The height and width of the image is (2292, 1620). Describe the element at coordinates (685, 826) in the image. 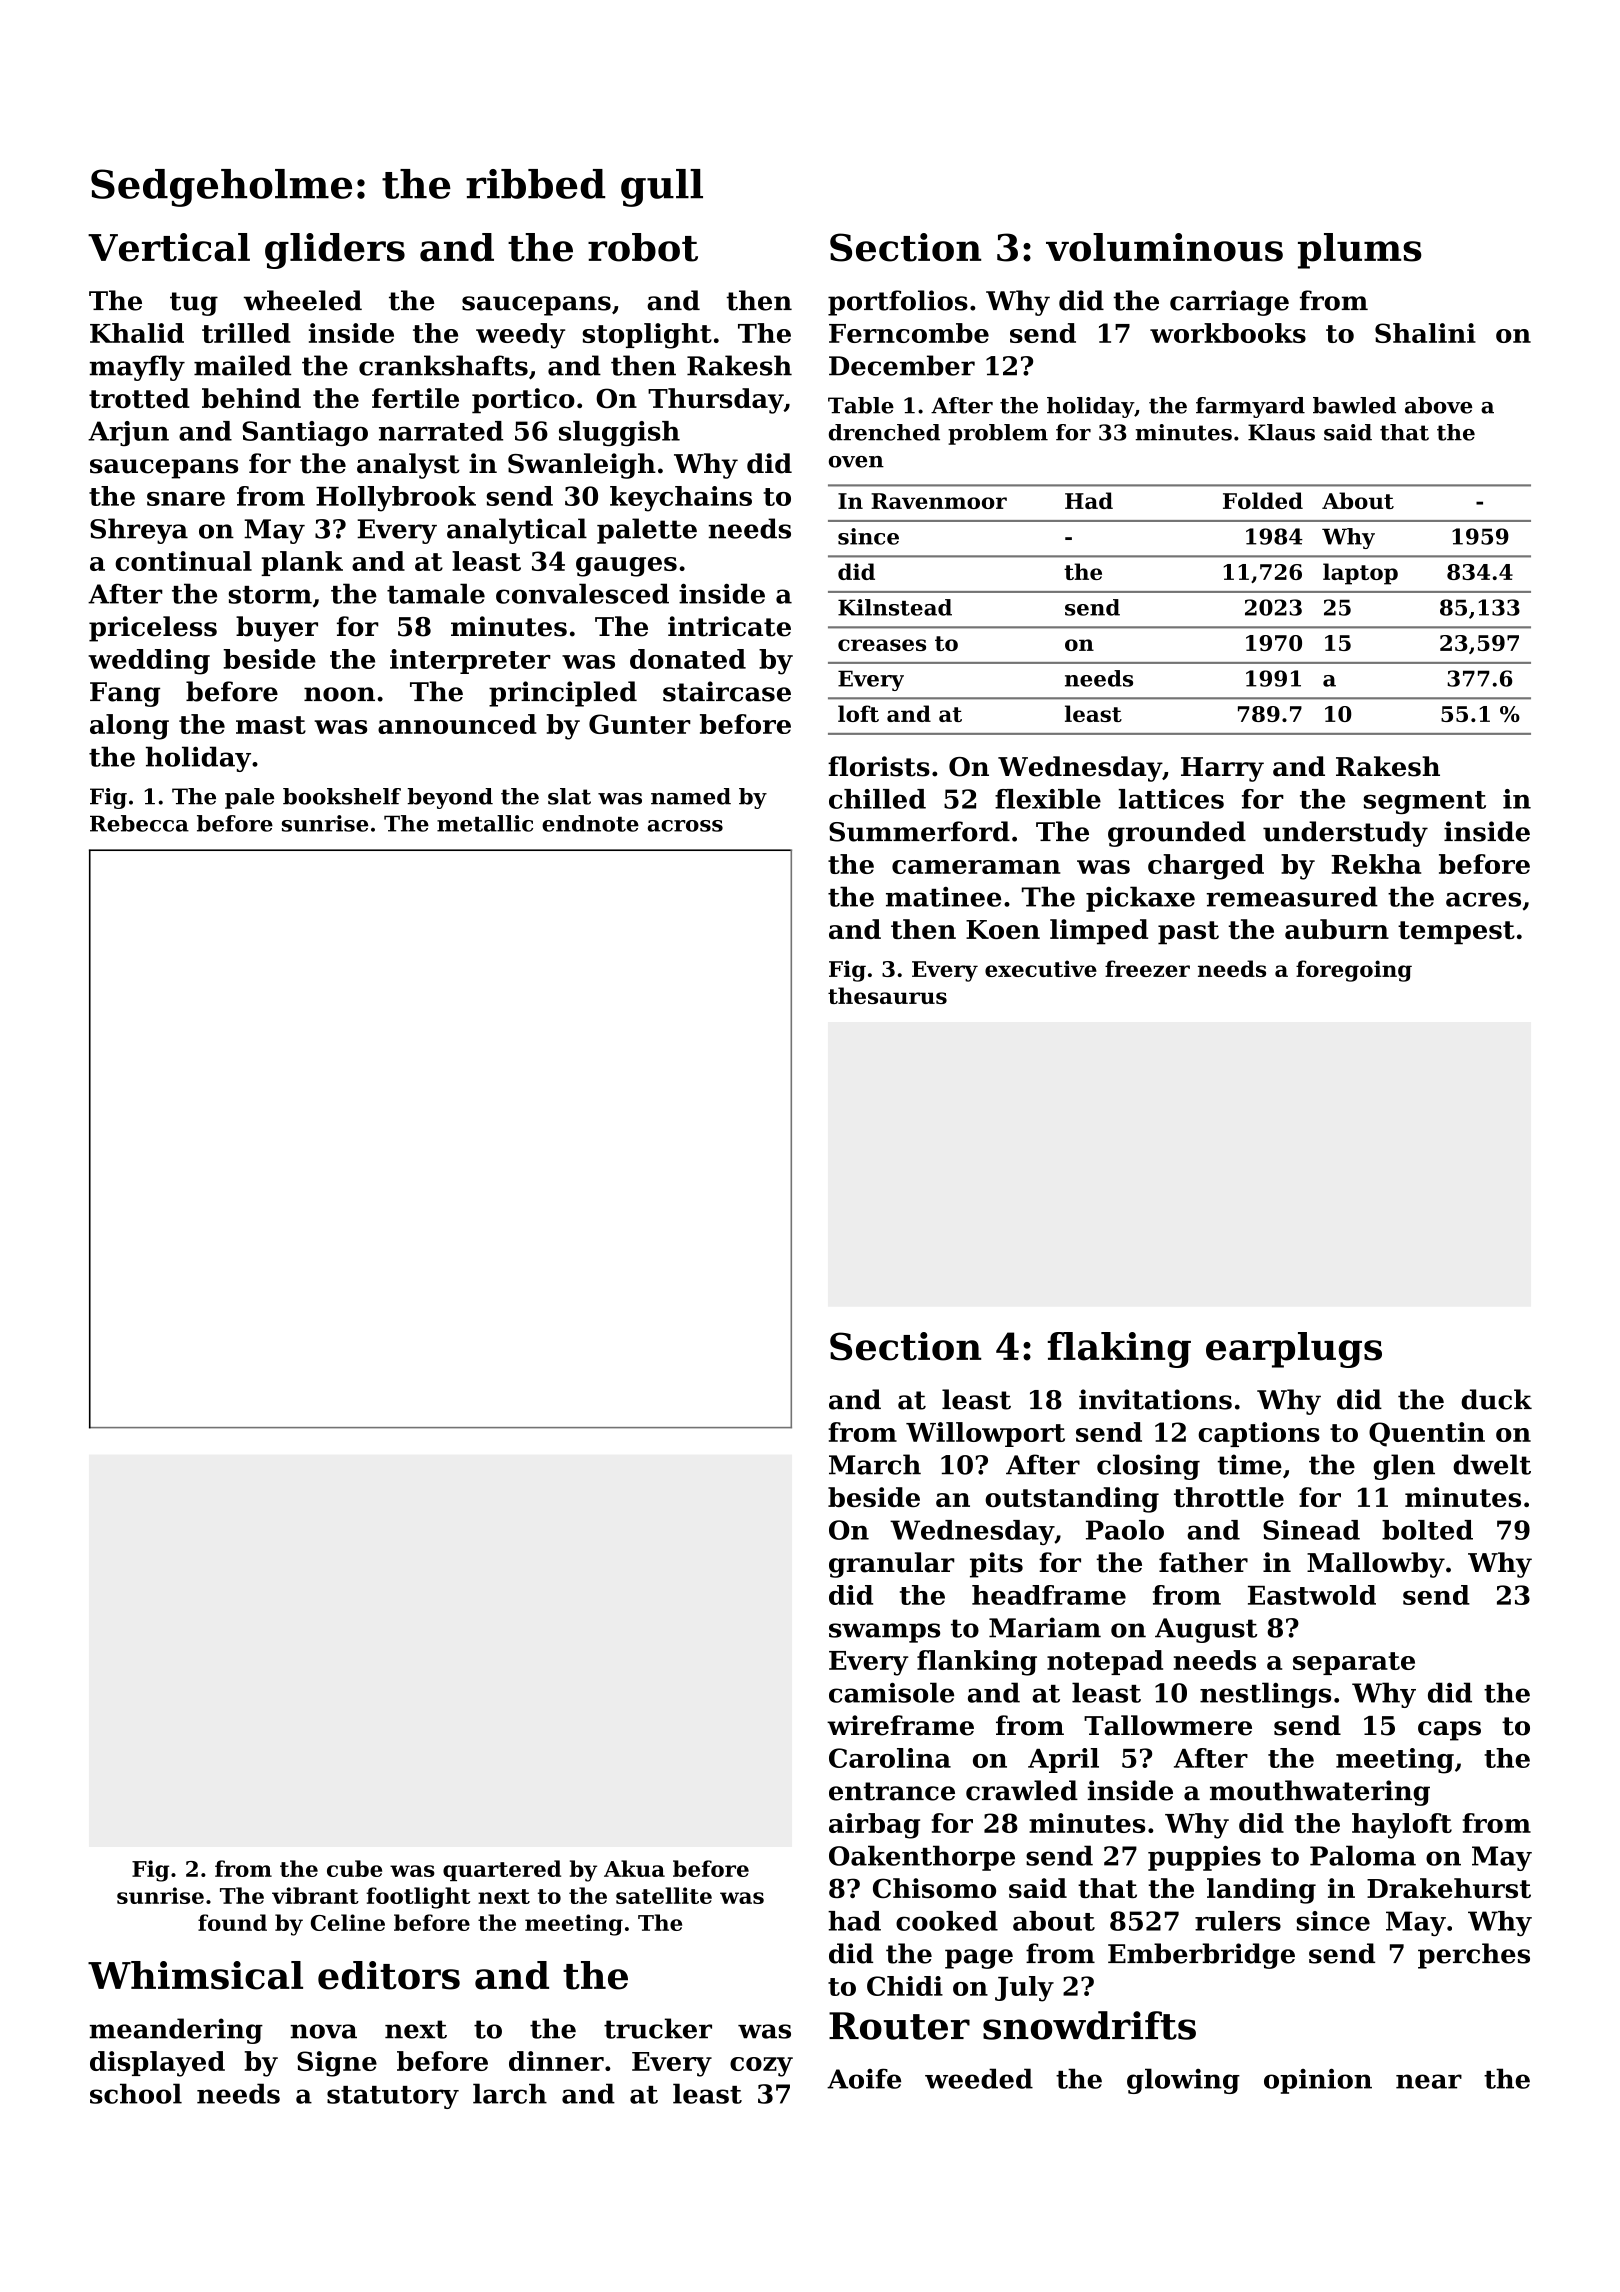

I see `across` at that location.
